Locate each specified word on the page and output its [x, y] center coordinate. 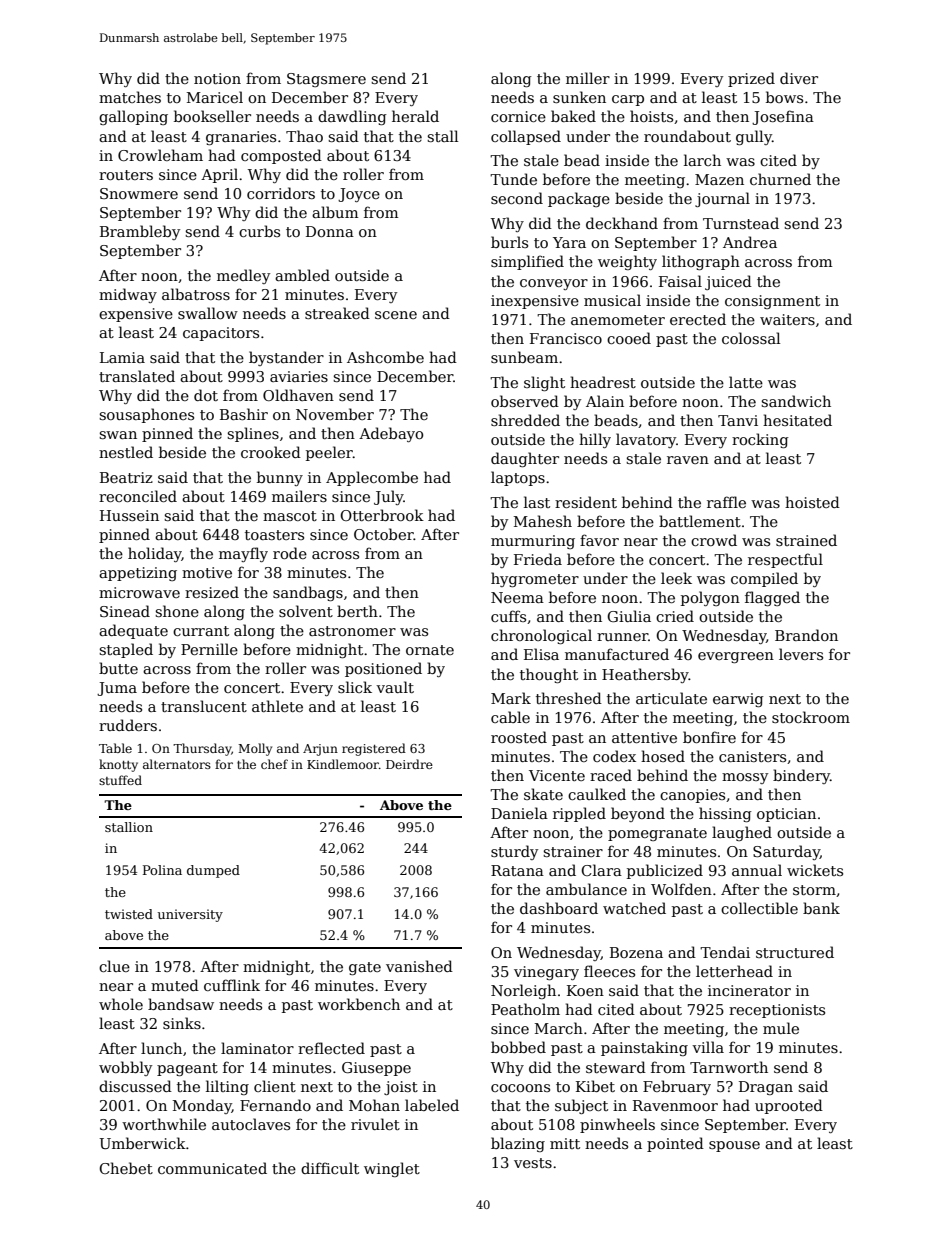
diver [799, 78]
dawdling [352, 117]
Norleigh [523, 991]
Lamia [122, 357]
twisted [129, 914]
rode [290, 553]
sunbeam [524, 357]
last [537, 502]
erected [698, 319]
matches [130, 97]
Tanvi [738, 420]
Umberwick [142, 1143]
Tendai [725, 952]
